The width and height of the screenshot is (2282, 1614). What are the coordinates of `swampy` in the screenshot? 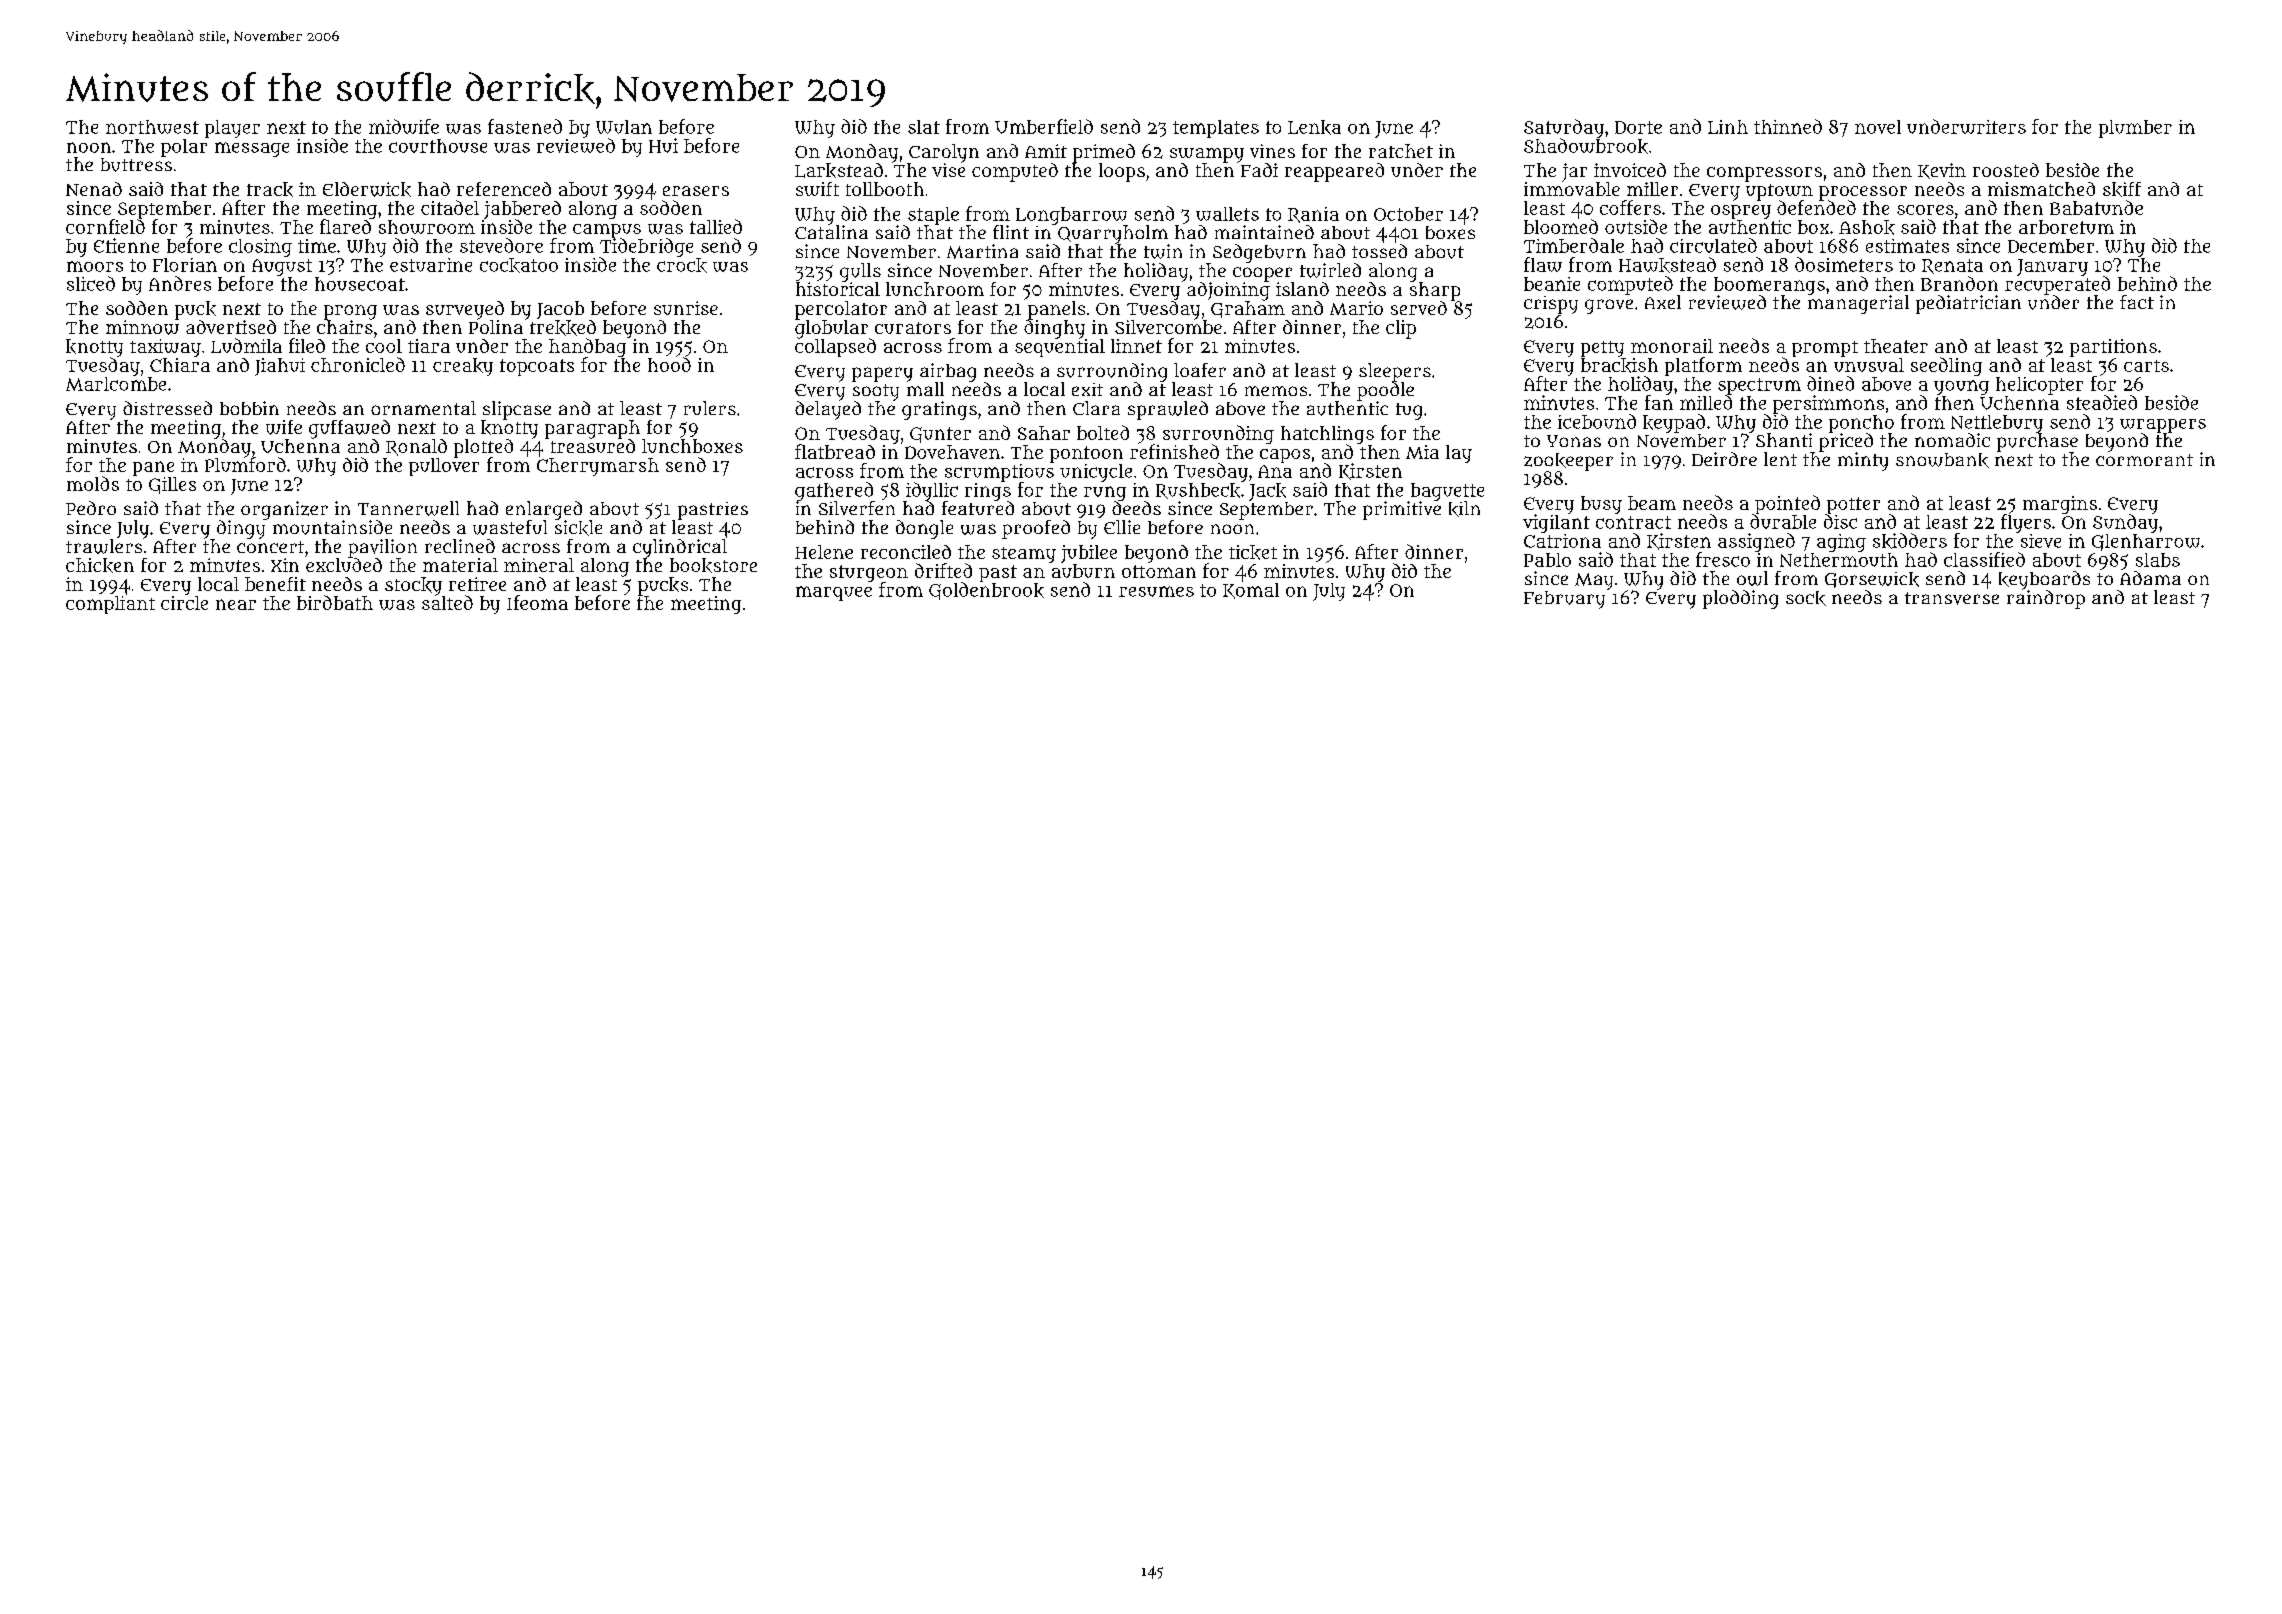 It's located at (1207, 155).
